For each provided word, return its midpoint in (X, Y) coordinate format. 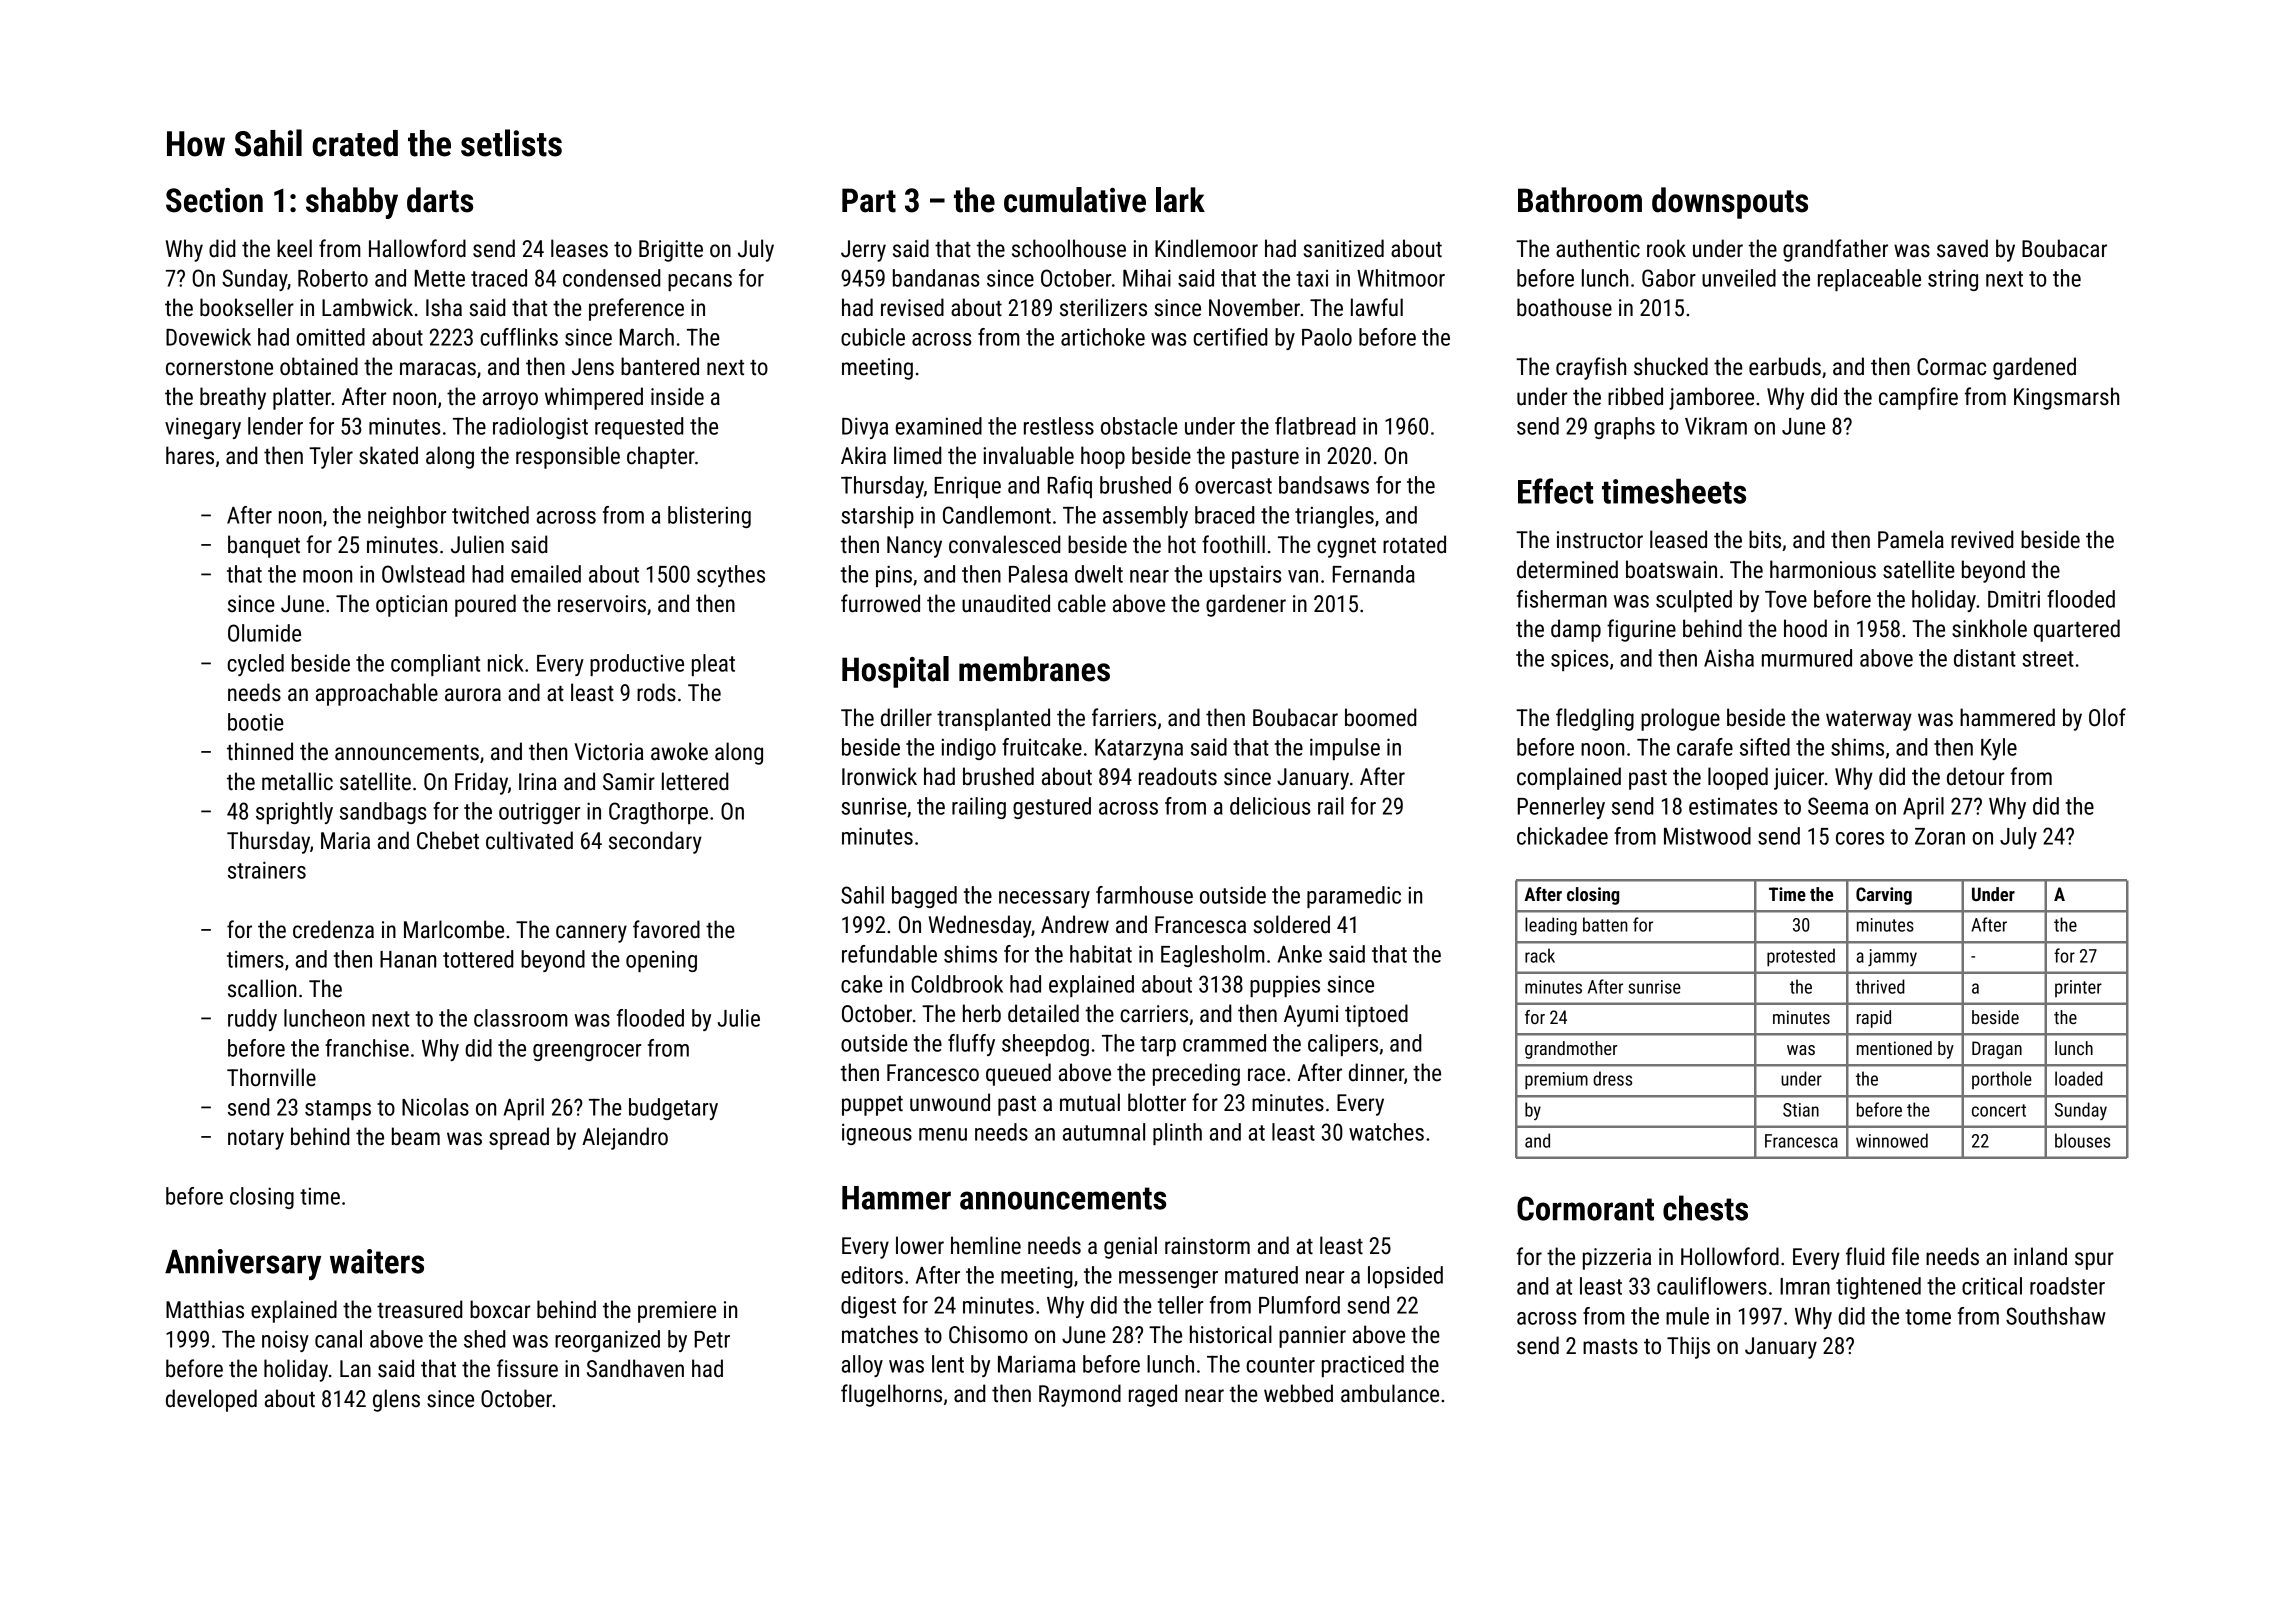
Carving (1884, 896)
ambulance (1390, 1393)
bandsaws (1324, 485)
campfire (1918, 398)
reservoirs (602, 604)
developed (211, 1400)
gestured (1052, 808)
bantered (660, 366)
